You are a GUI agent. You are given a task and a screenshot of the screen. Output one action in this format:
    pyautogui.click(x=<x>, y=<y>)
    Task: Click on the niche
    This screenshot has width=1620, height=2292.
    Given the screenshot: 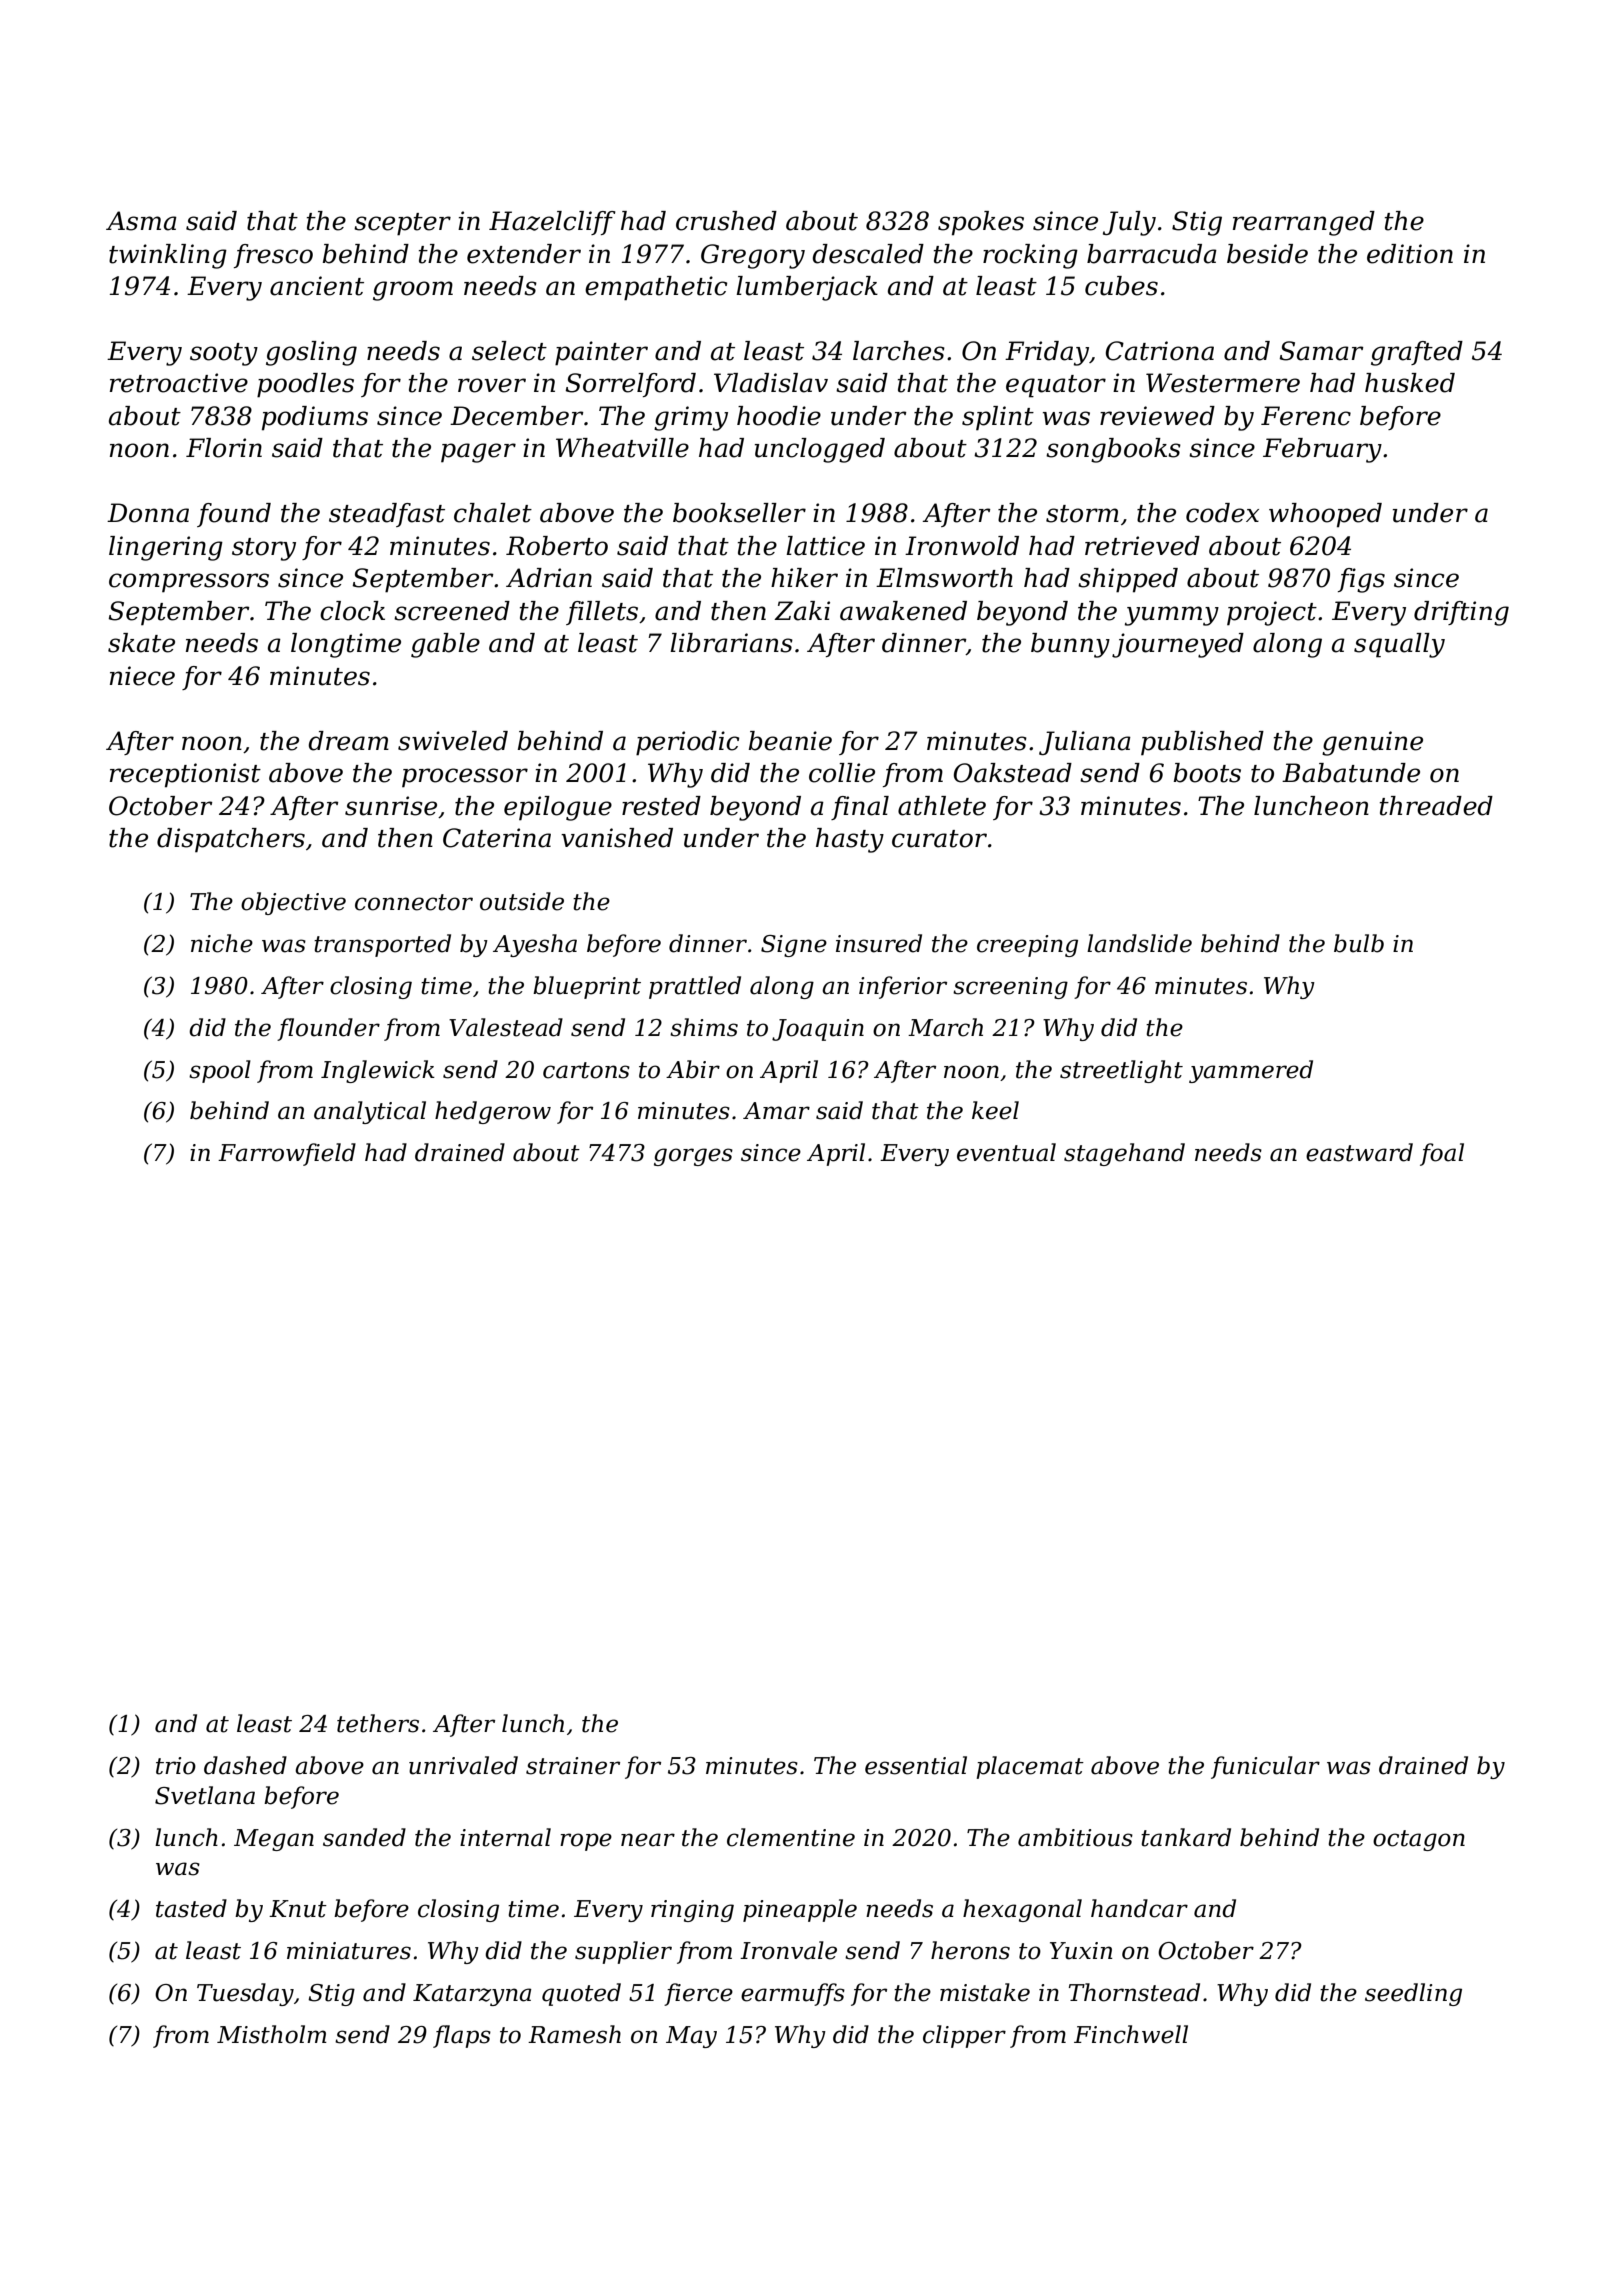 What is the action you would take?
    pyautogui.click(x=222, y=943)
